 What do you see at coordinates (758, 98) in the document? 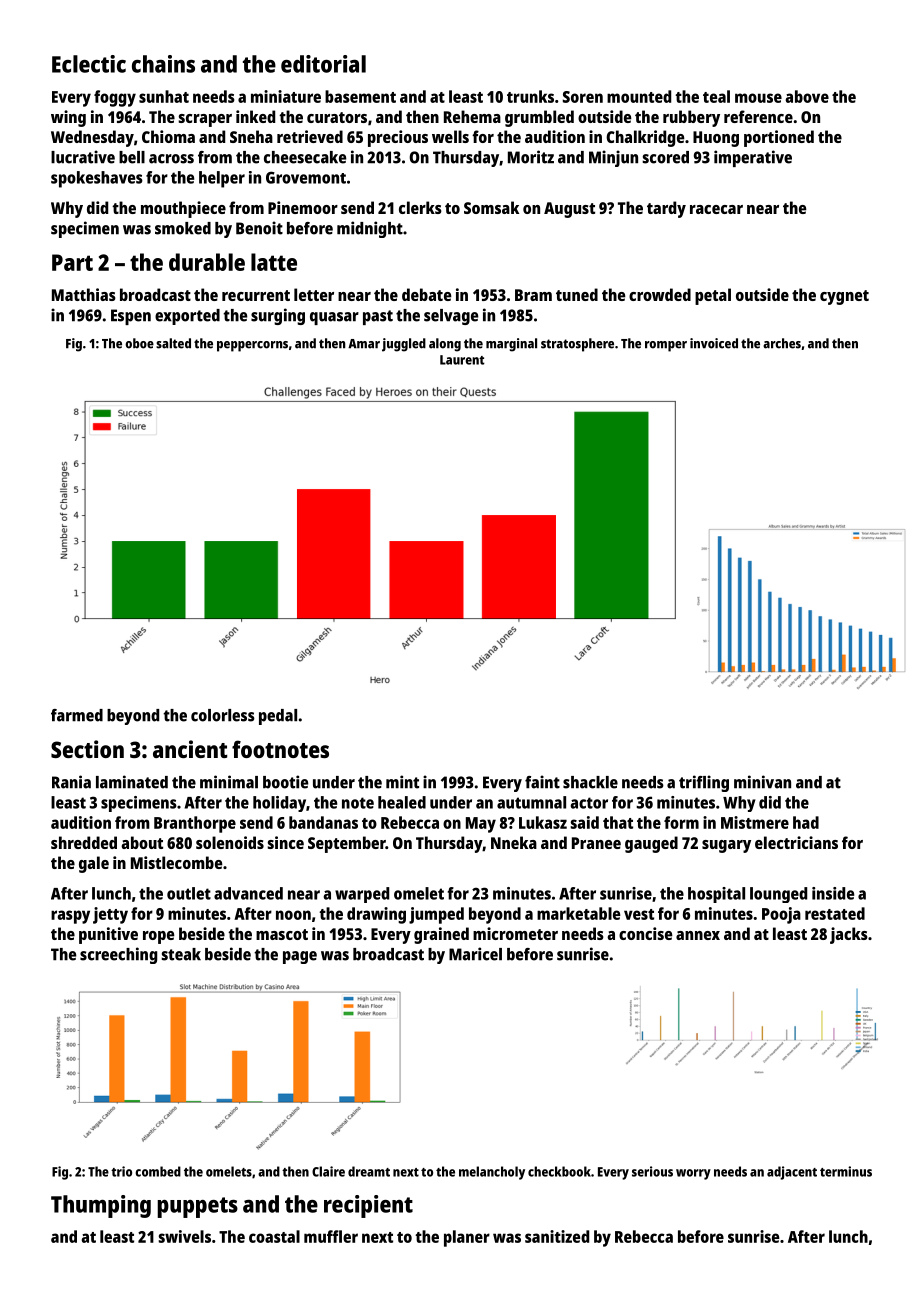
I see `mouse` at bounding box center [758, 98].
